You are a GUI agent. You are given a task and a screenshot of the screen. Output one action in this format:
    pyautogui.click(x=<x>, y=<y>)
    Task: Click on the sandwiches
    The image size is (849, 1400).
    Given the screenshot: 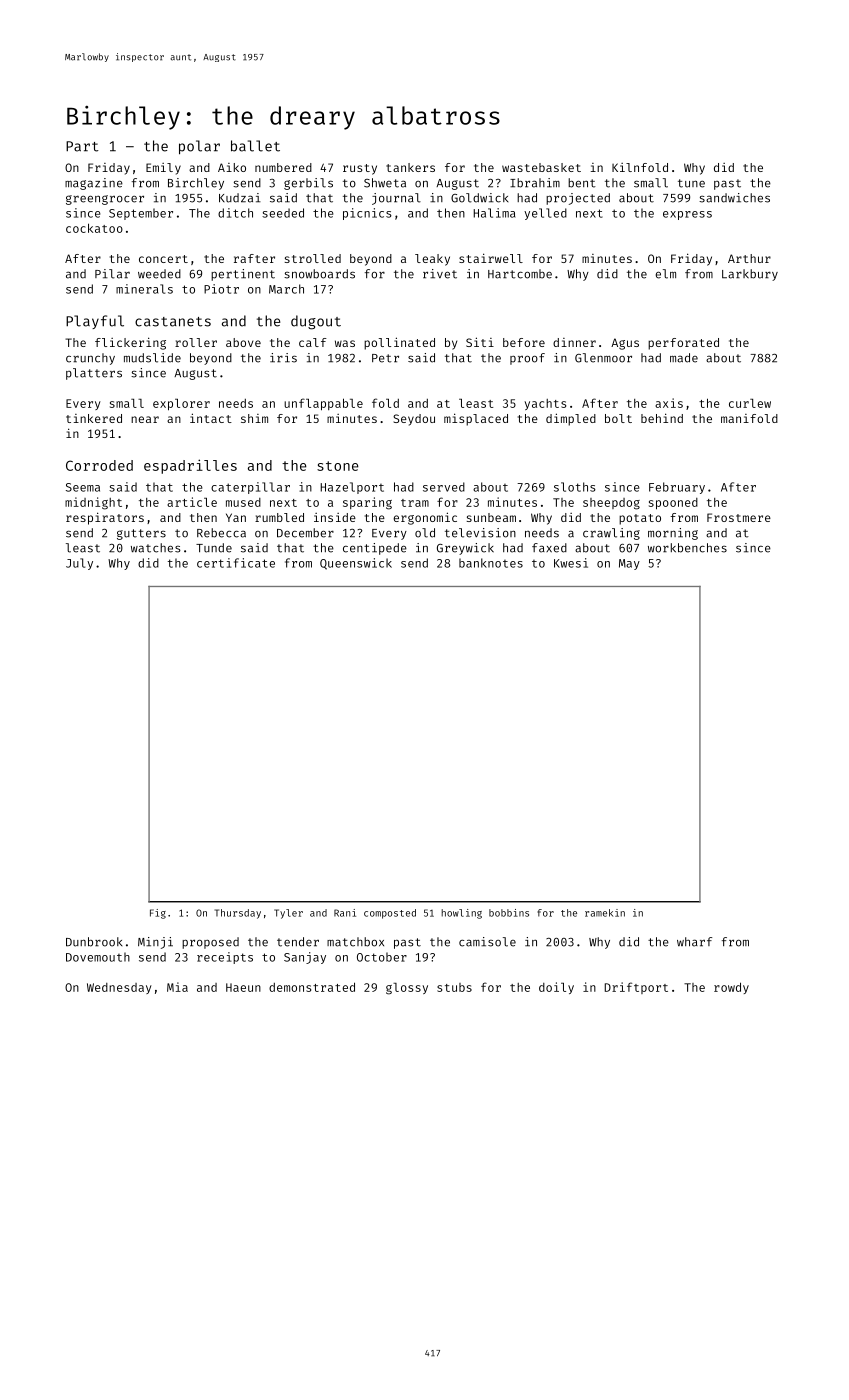 What is the action you would take?
    pyautogui.click(x=734, y=198)
